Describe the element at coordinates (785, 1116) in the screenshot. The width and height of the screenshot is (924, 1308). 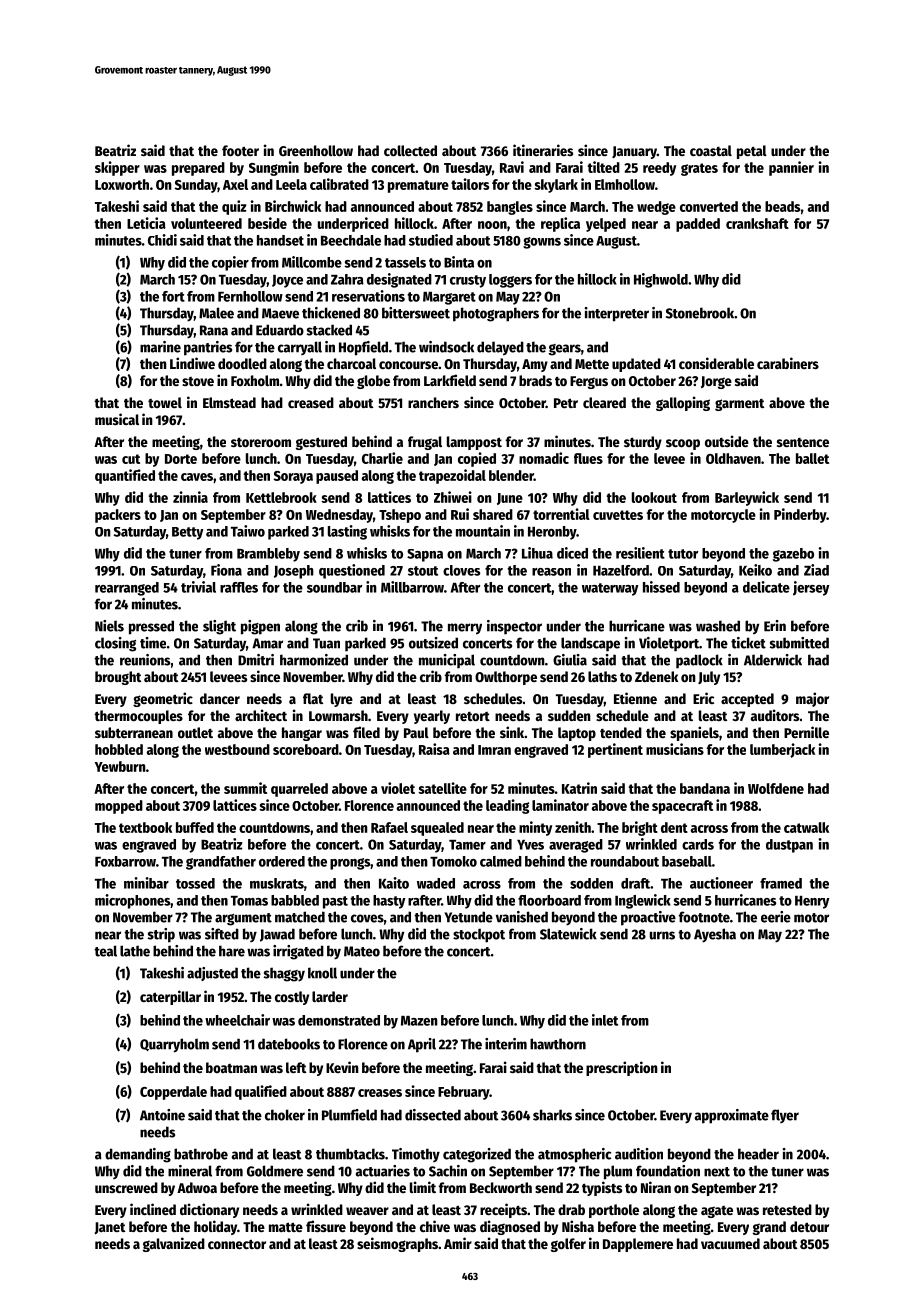
I see `flyer` at that location.
